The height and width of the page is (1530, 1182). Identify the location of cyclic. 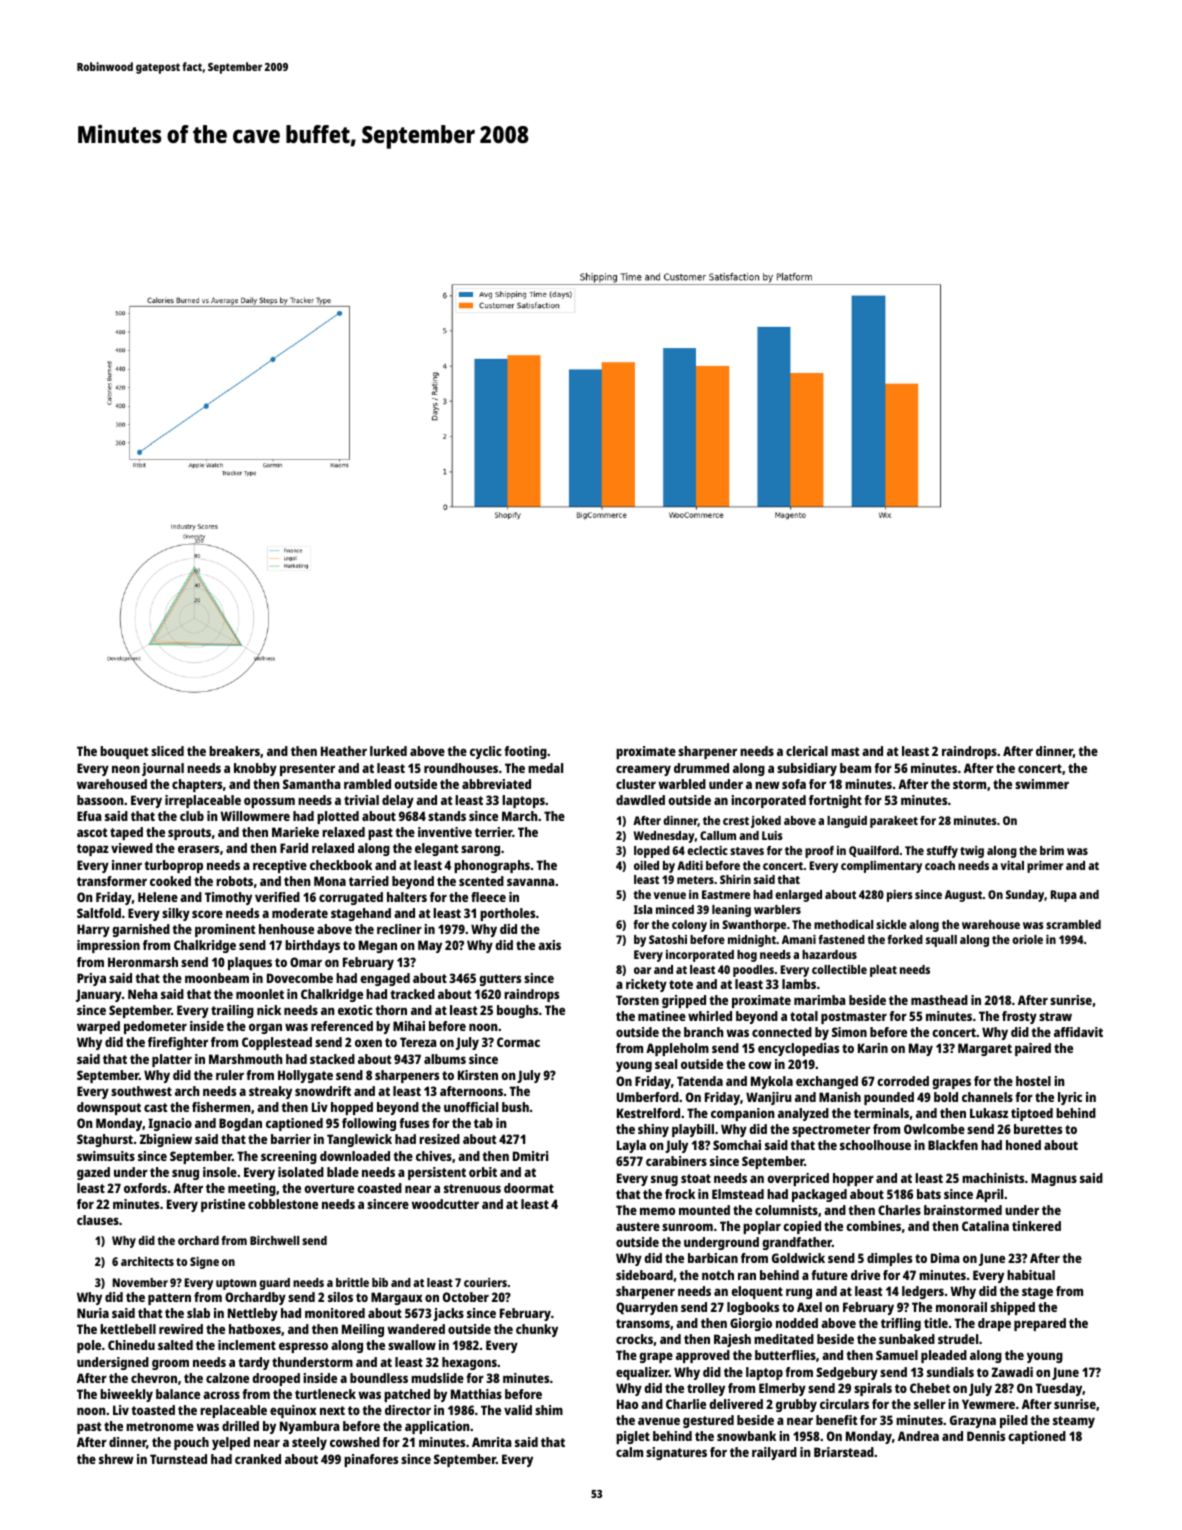
(486, 752).
